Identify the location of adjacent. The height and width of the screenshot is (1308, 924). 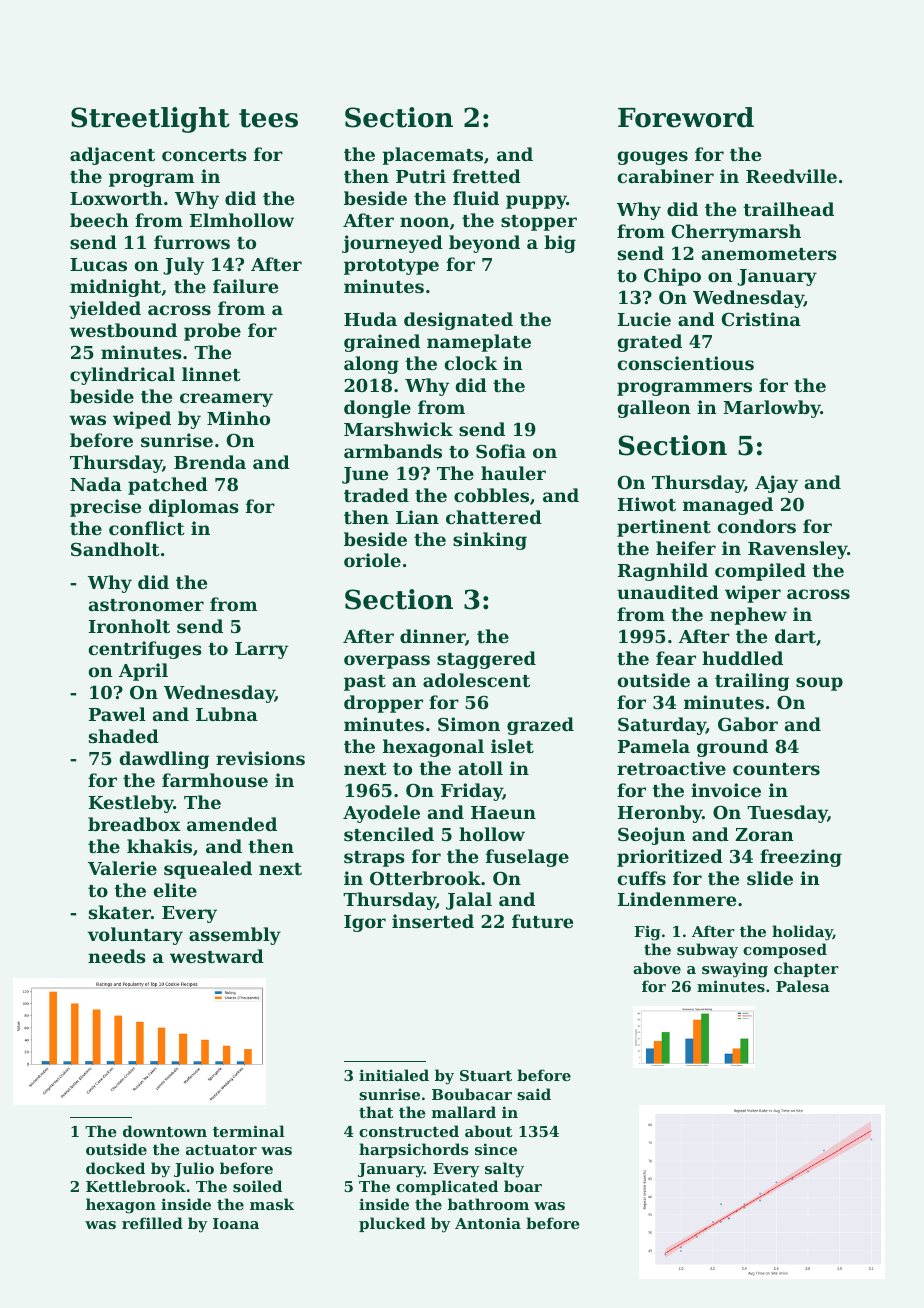
(112, 156).
